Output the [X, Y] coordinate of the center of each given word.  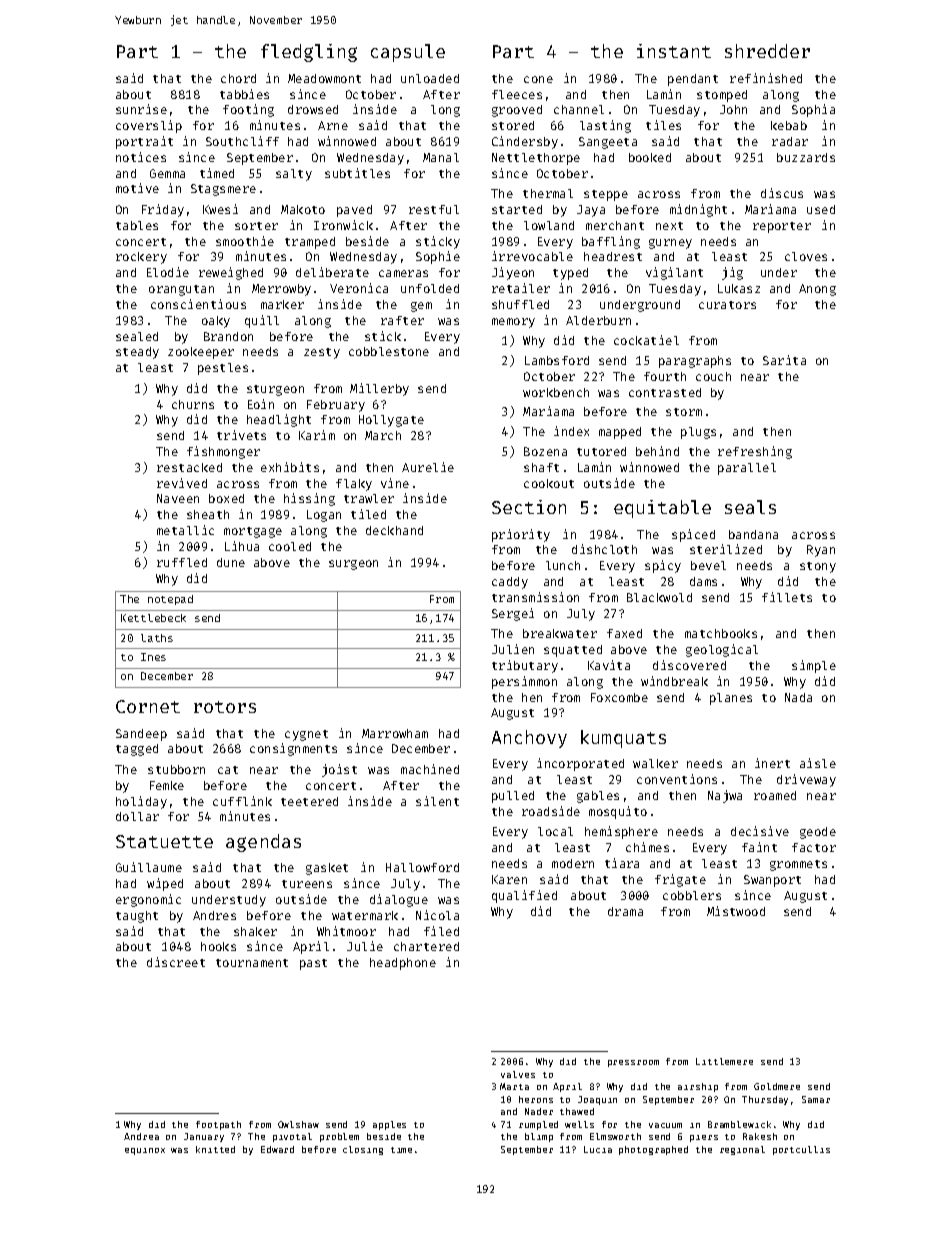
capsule [408, 53]
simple [814, 666]
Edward [277, 1149]
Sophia [813, 110]
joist [339, 770]
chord [238, 78]
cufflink [242, 801]
